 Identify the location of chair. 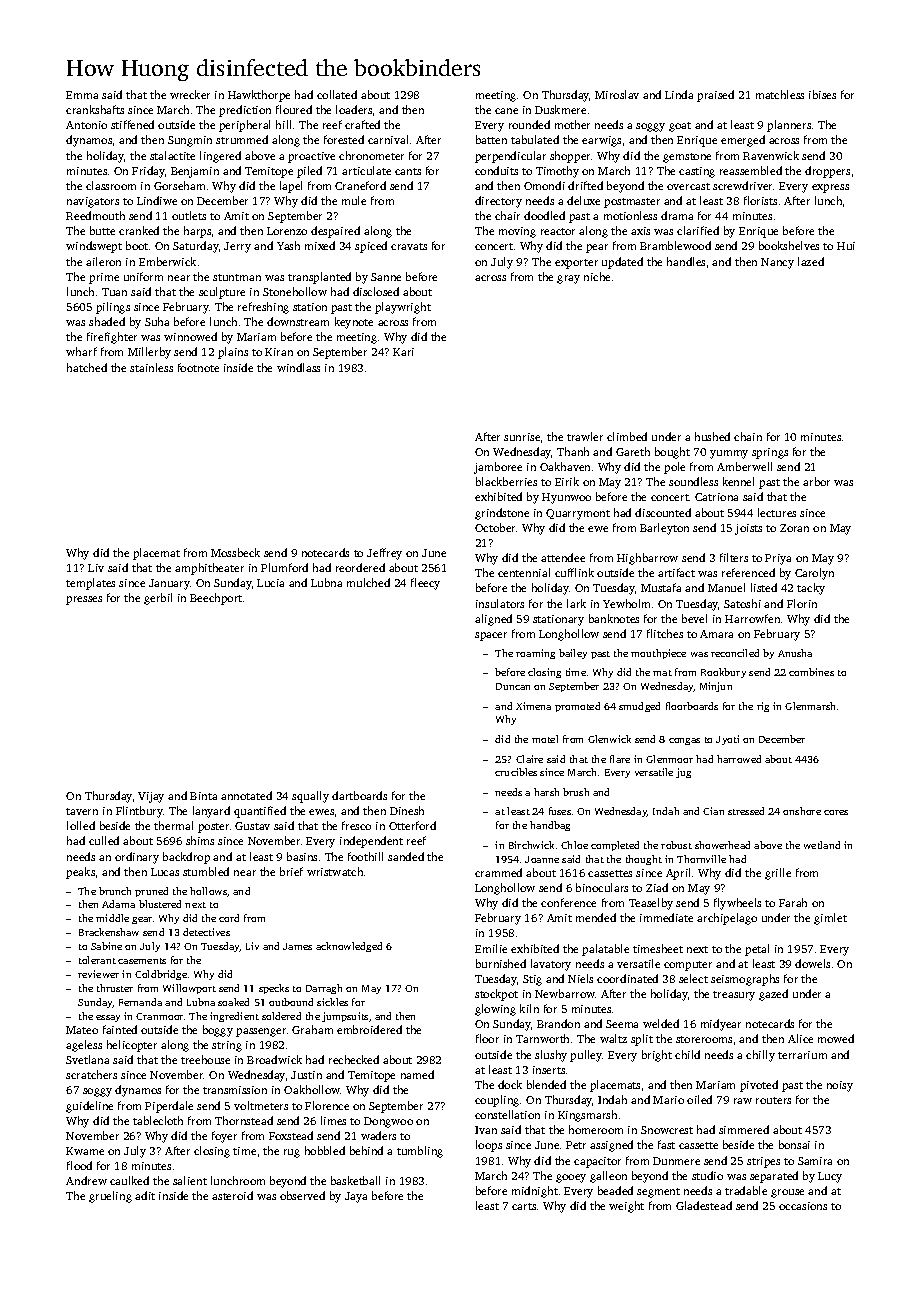
(507, 215).
